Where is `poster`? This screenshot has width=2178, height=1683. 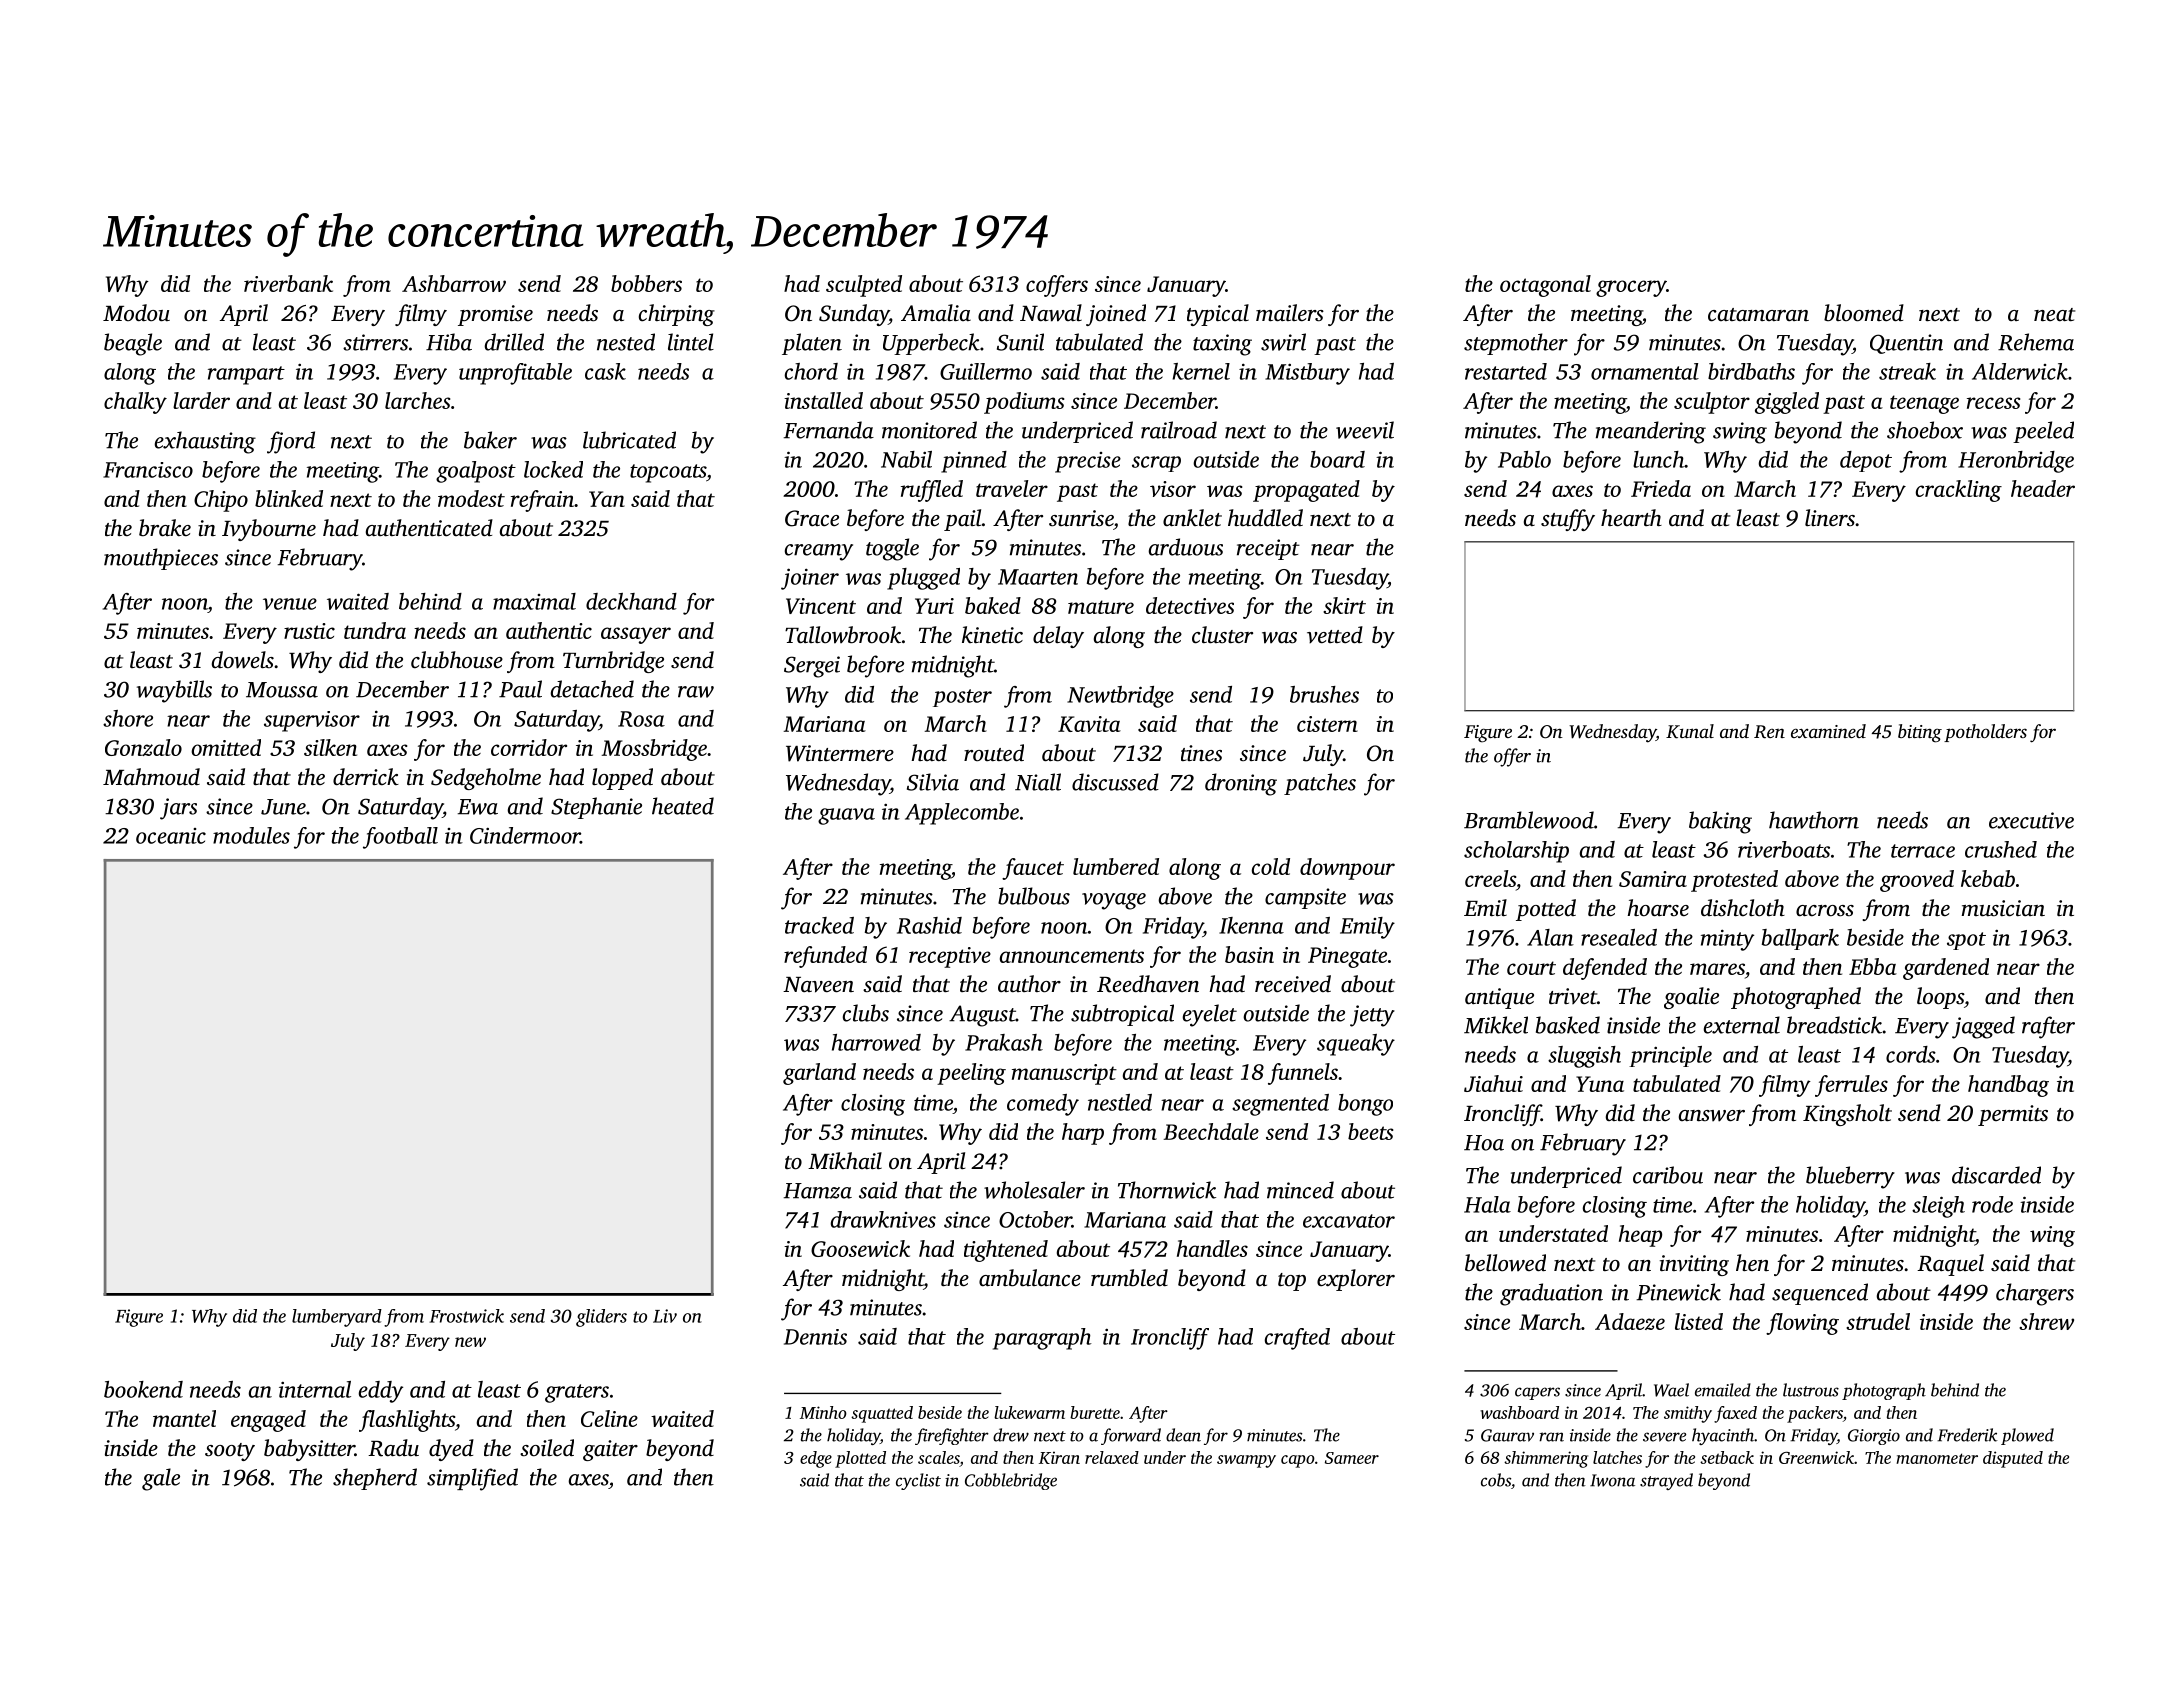 poster is located at coordinates (962, 698).
